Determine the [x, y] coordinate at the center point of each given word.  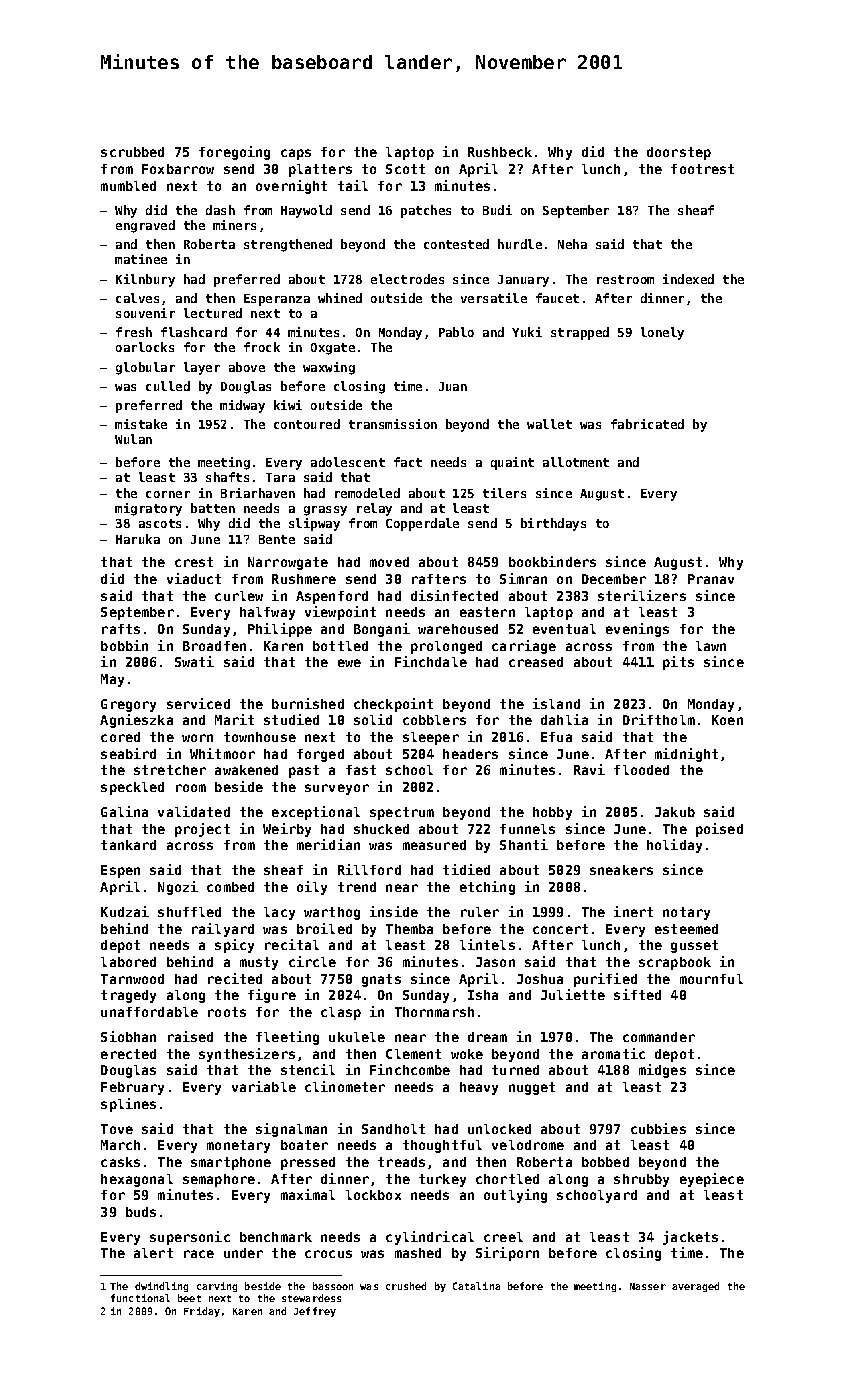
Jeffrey [315, 1312]
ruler [480, 912]
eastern [487, 612]
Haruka [138, 539]
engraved [145, 226]
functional [140, 1298]
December [614, 579]
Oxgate [333, 349]
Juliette [573, 994]
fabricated [647, 424]
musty [259, 963]
